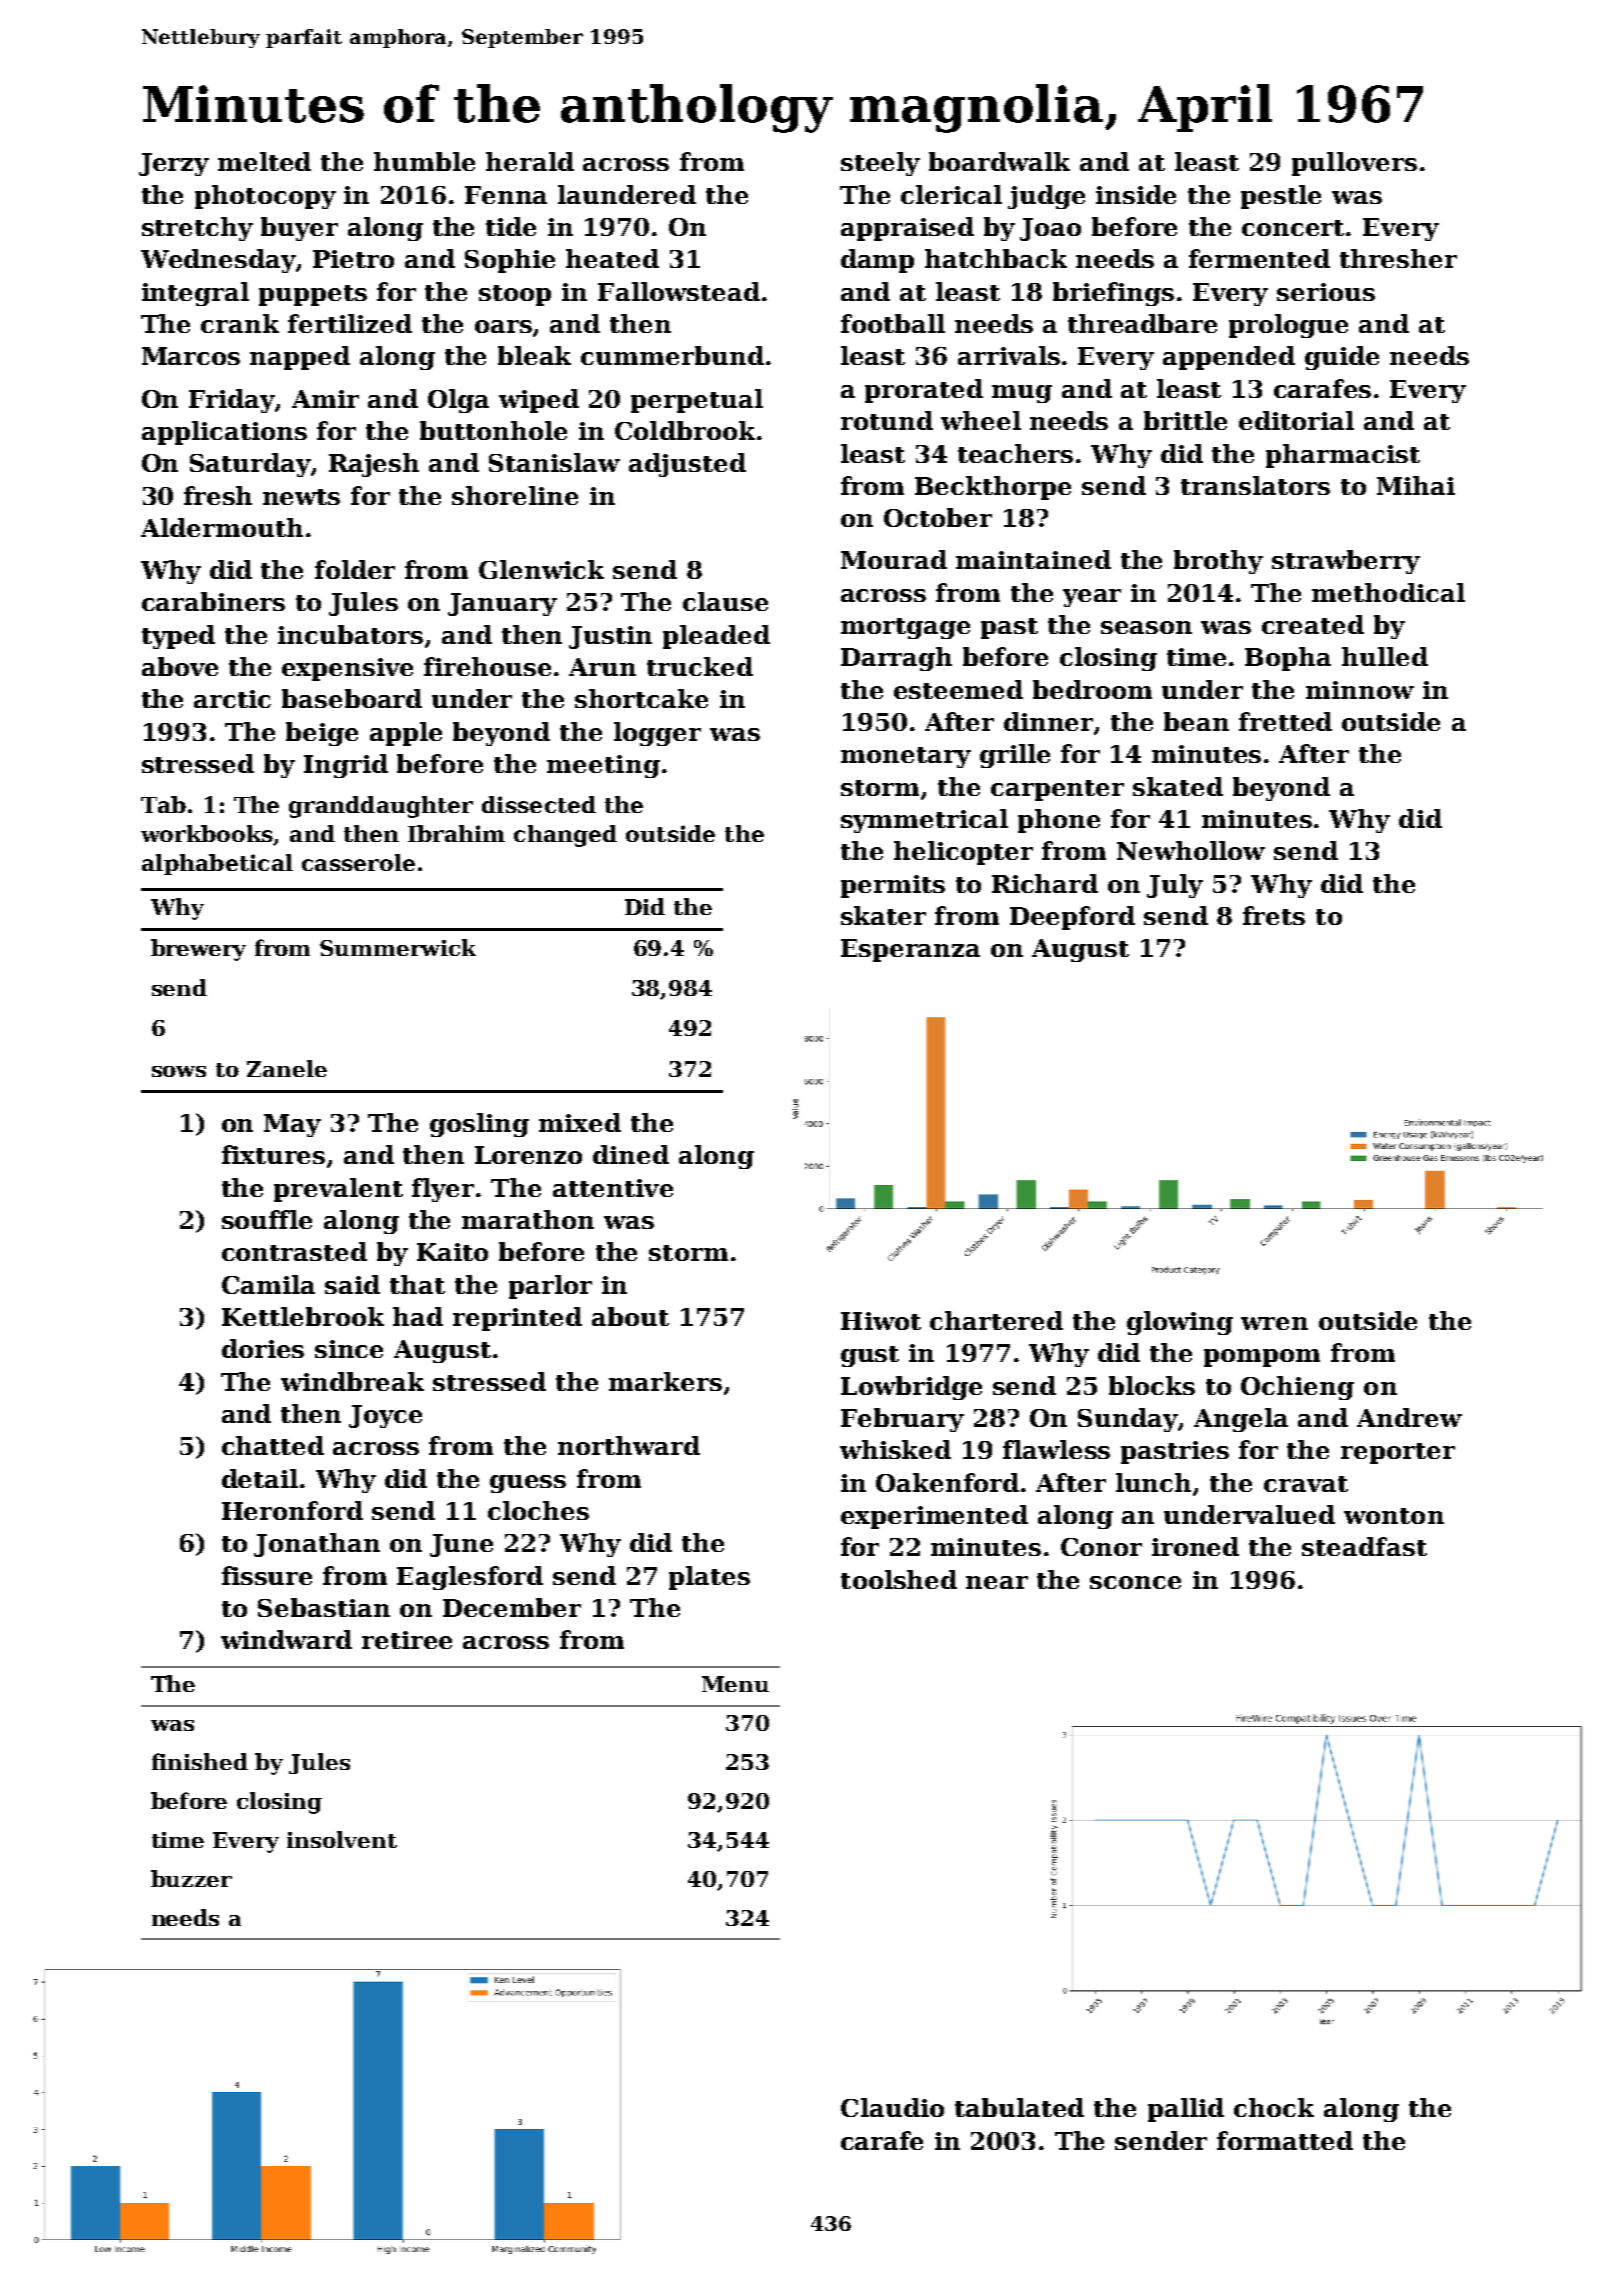  I want to click on buzzer, so click(191, 1878).
